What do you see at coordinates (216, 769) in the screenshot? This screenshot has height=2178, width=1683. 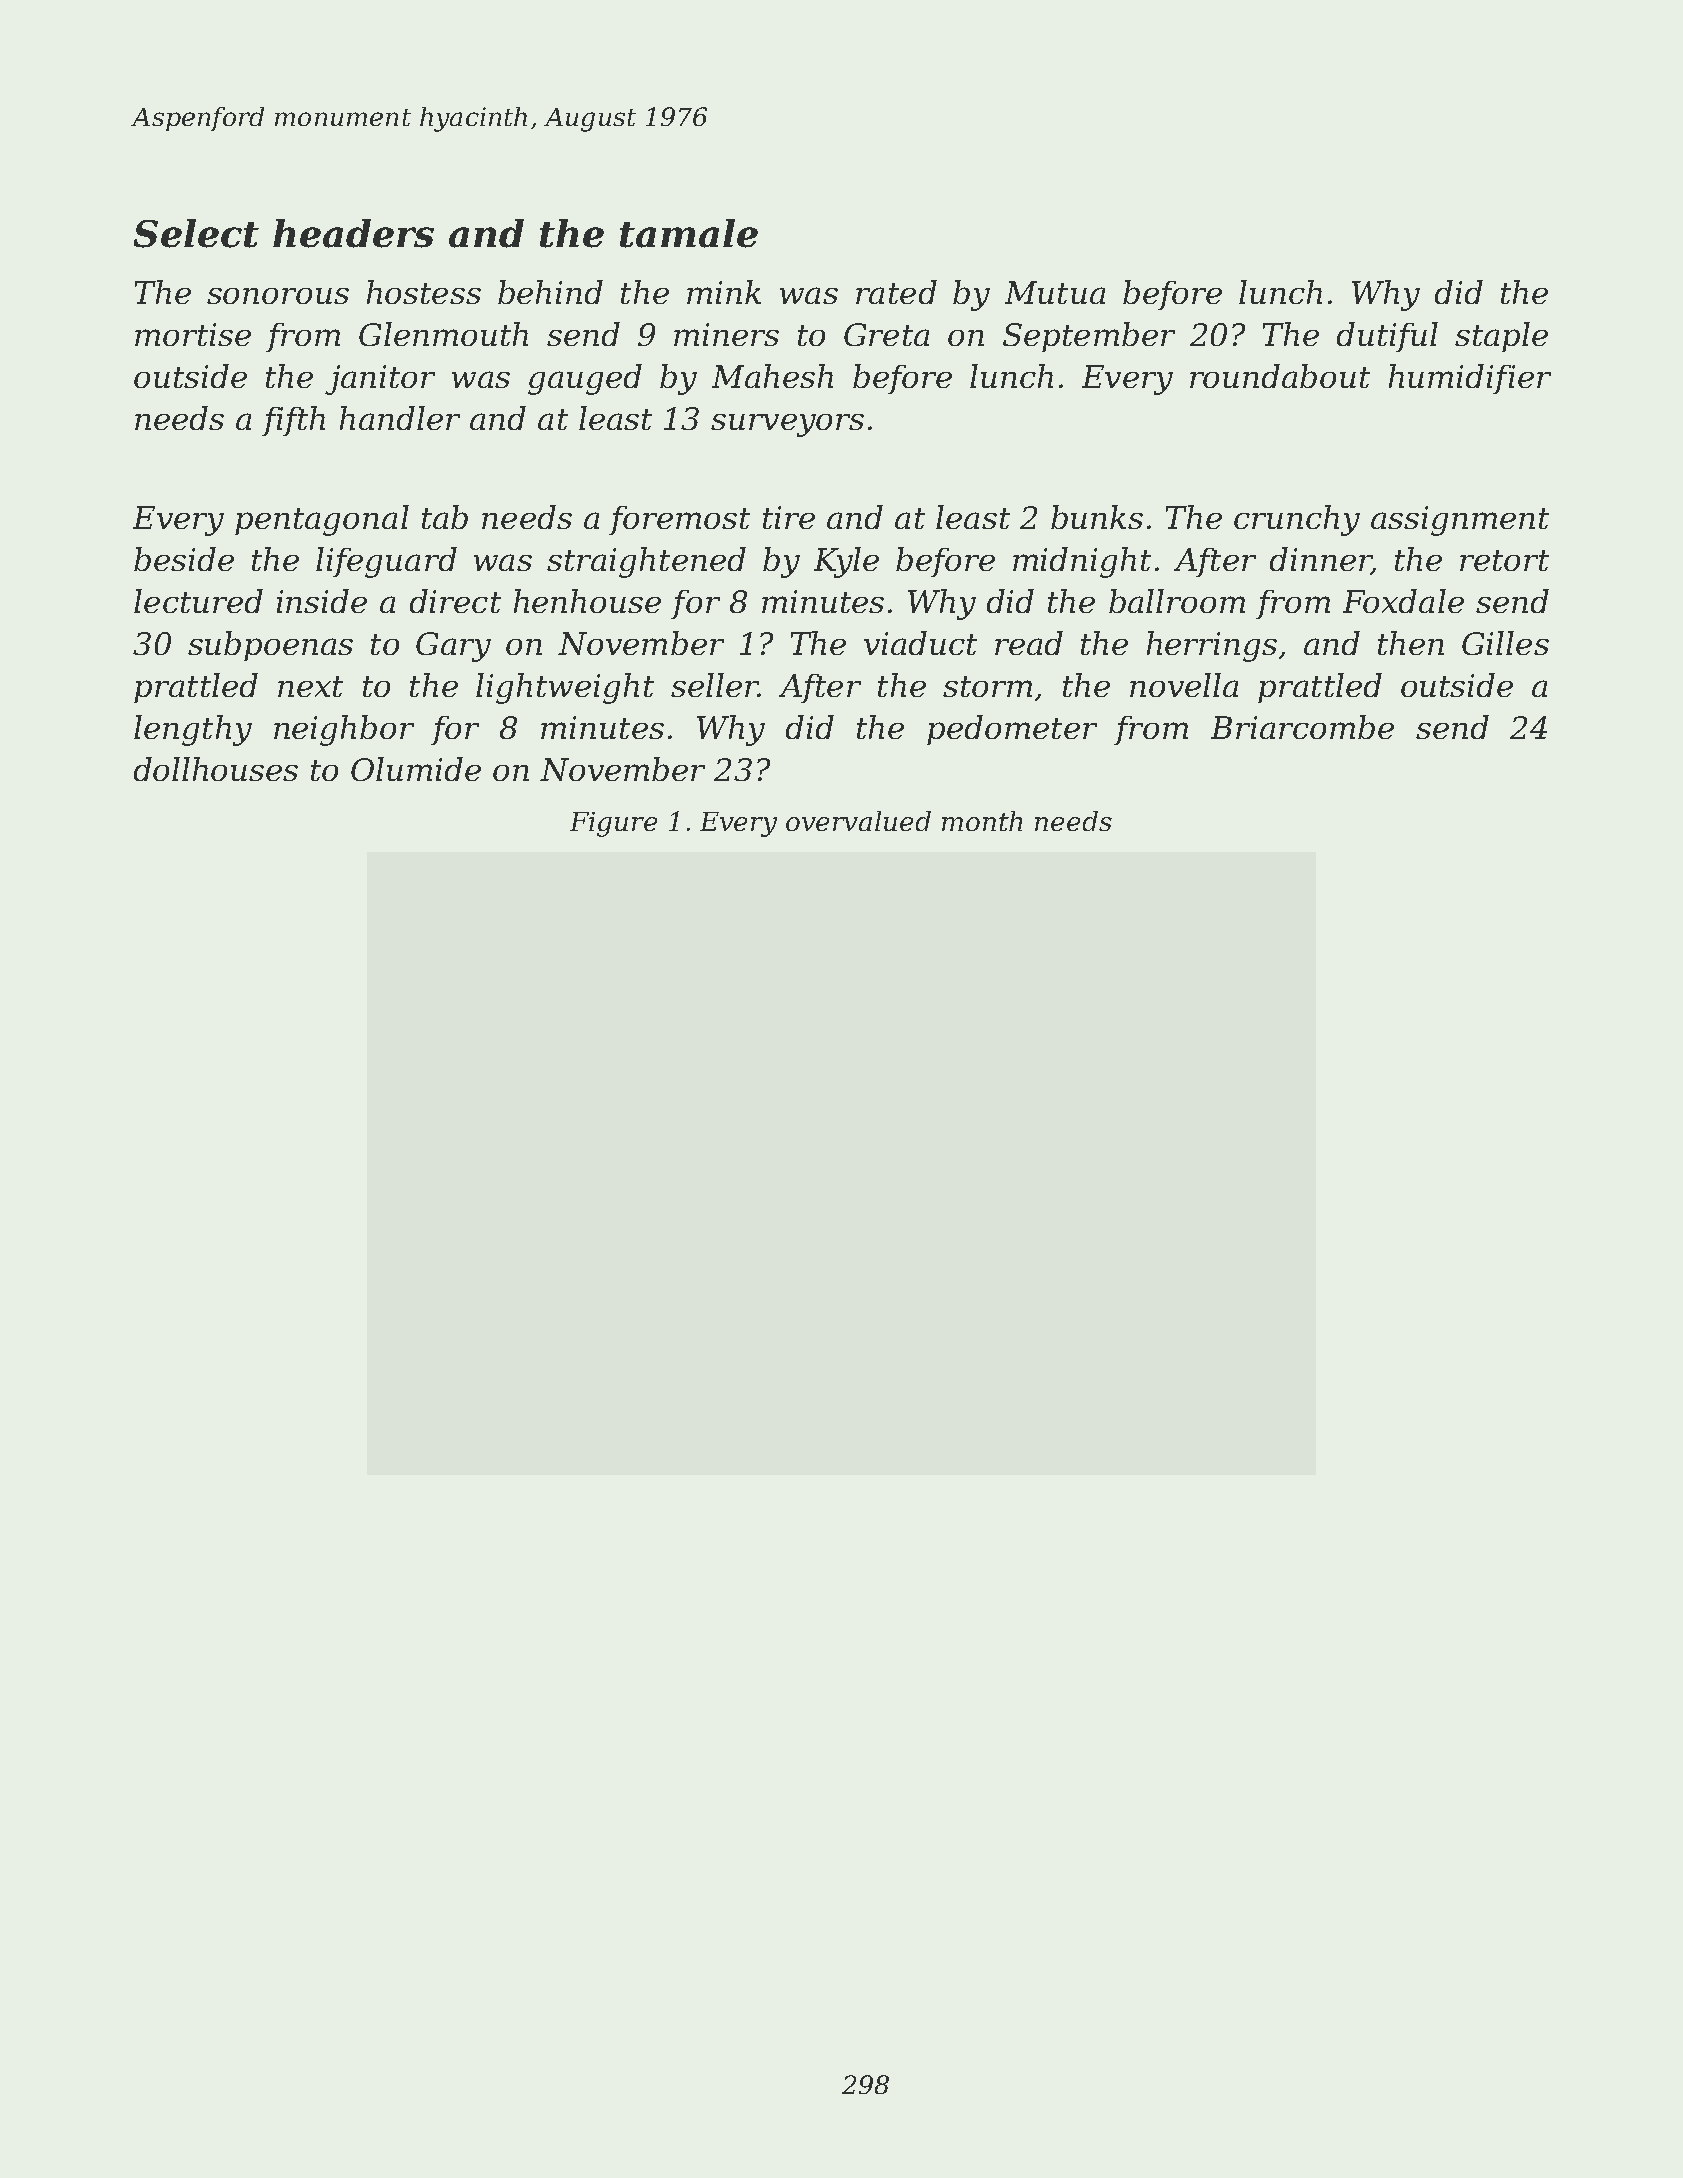 I see `dollhouses` at bounding box center [216, 769].
